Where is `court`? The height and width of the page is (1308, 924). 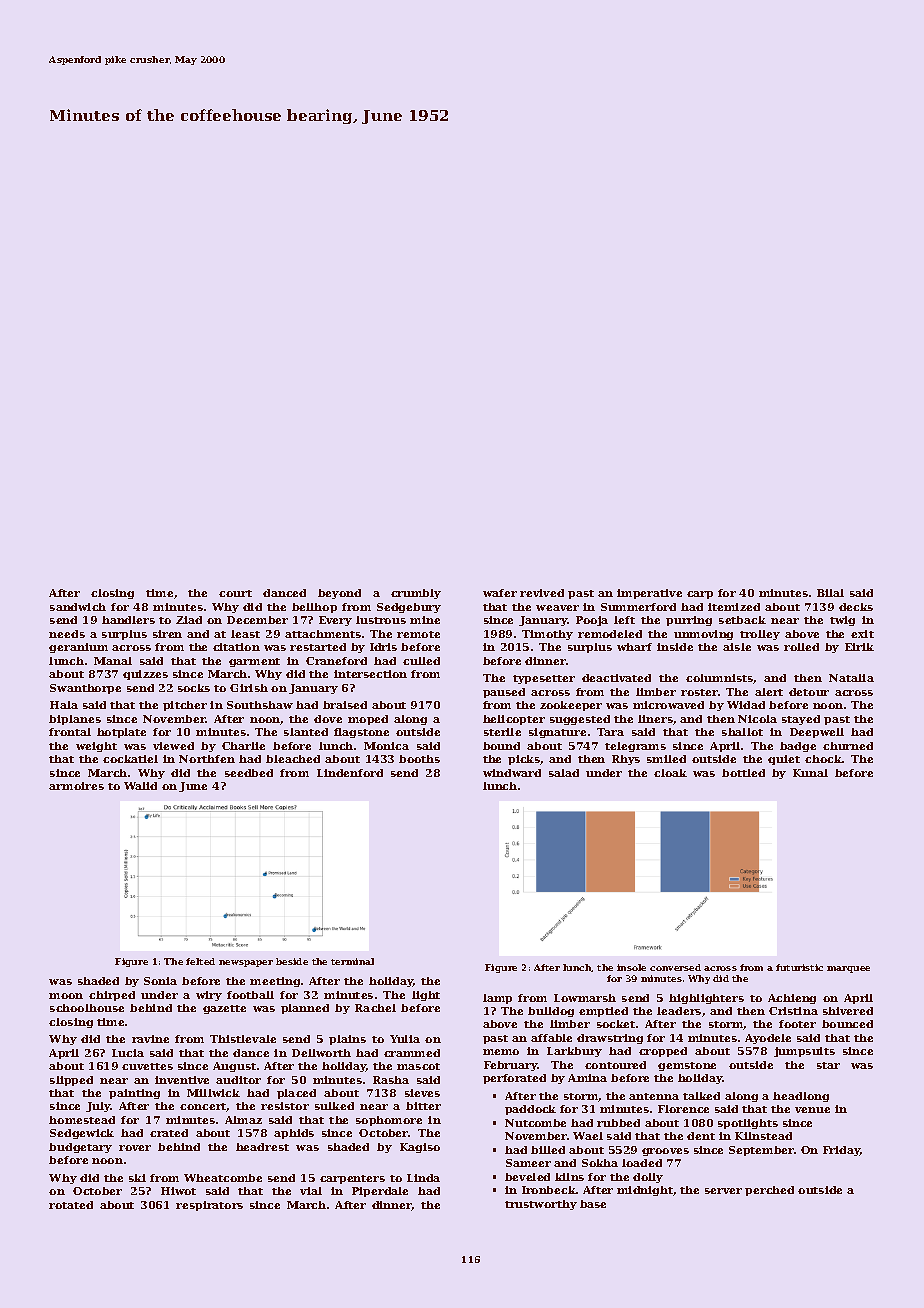
court is located at coordinates (235, 593).
